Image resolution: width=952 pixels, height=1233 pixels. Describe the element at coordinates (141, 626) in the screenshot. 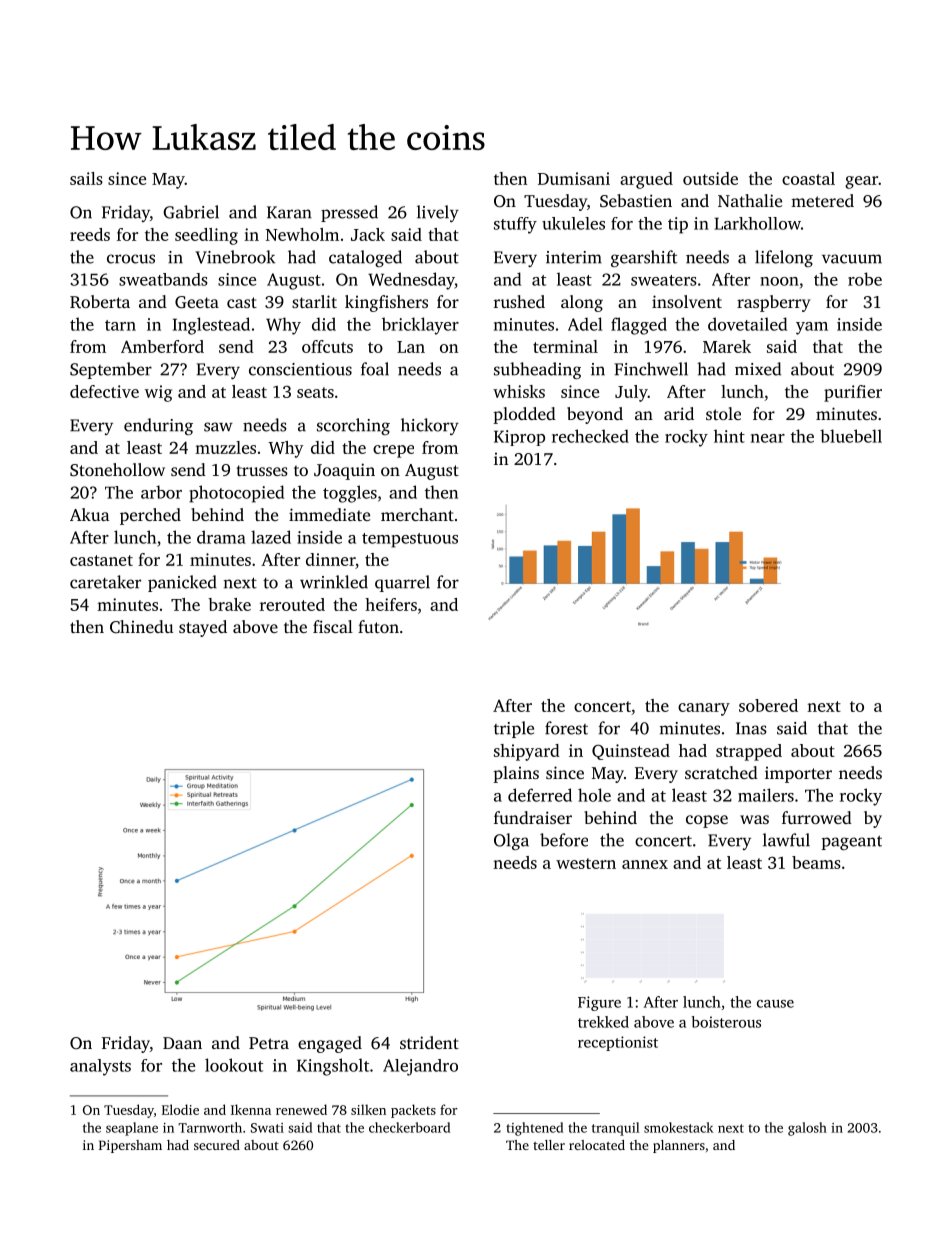

I see `Chinedu` at that location.
